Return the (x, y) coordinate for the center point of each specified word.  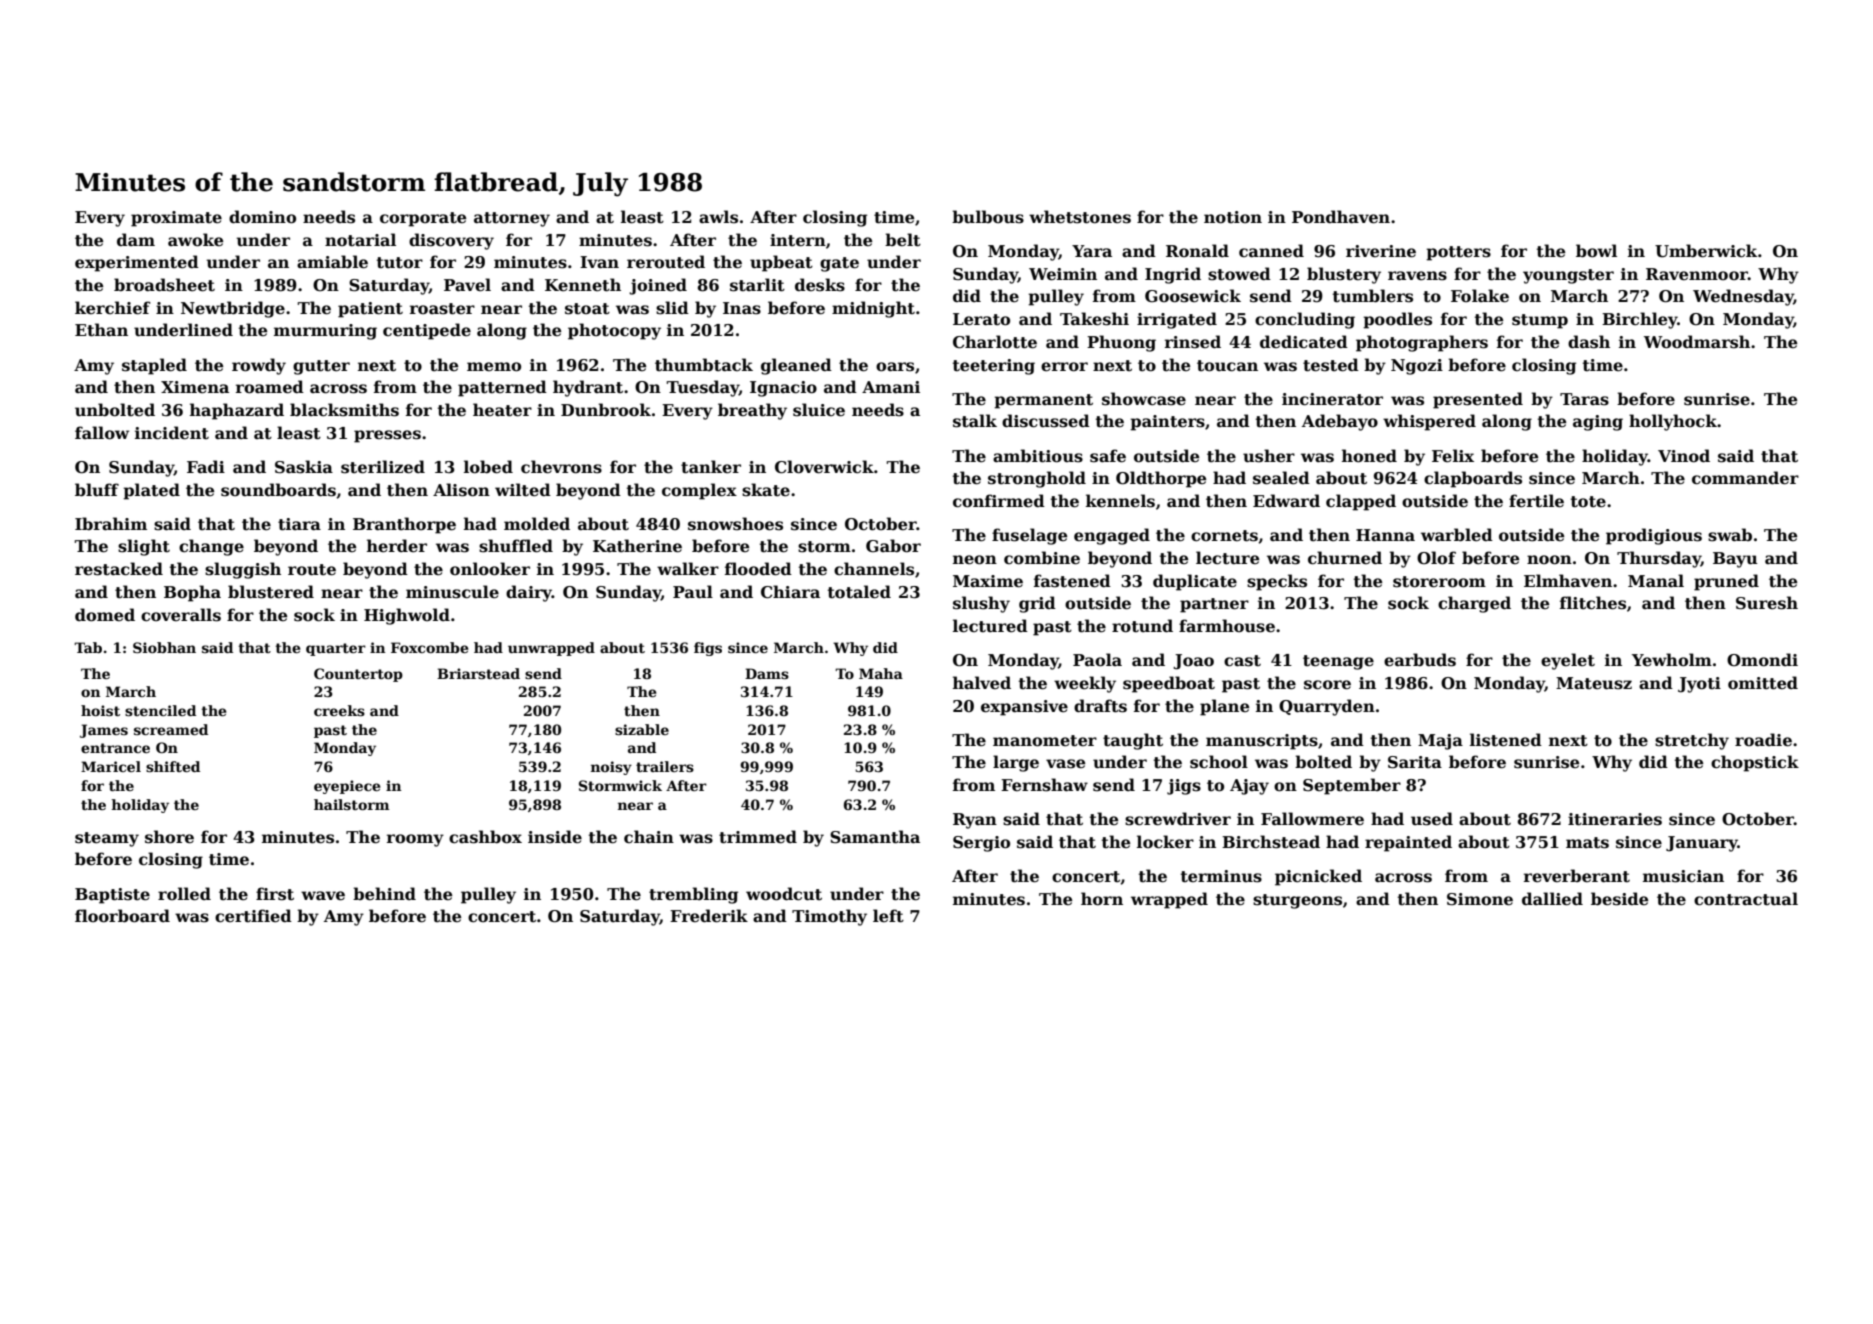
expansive (1024, 708)
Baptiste (112, 896)
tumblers (1373, 296)
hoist (100, 710)
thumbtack (704, 365)
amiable (332, 262)
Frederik (709, 916)
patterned (502, 388)
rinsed (1193, 342)
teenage (1338, 662)
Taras (1584, 399)
